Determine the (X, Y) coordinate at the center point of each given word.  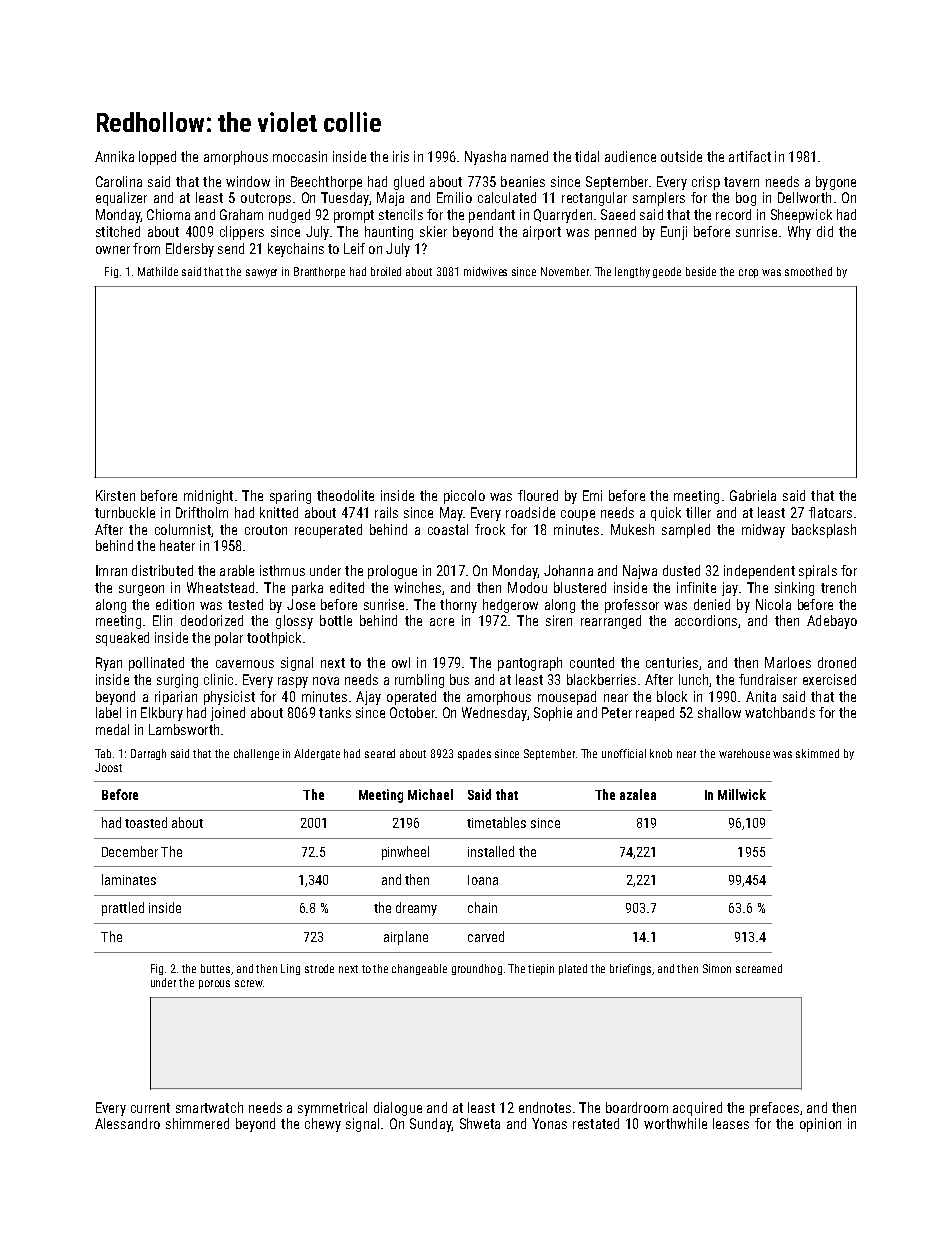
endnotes (545, 1107)
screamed (759, 968)
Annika (114, 156)
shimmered (197, 1123)
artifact (750, 156)
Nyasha (485, 158)
